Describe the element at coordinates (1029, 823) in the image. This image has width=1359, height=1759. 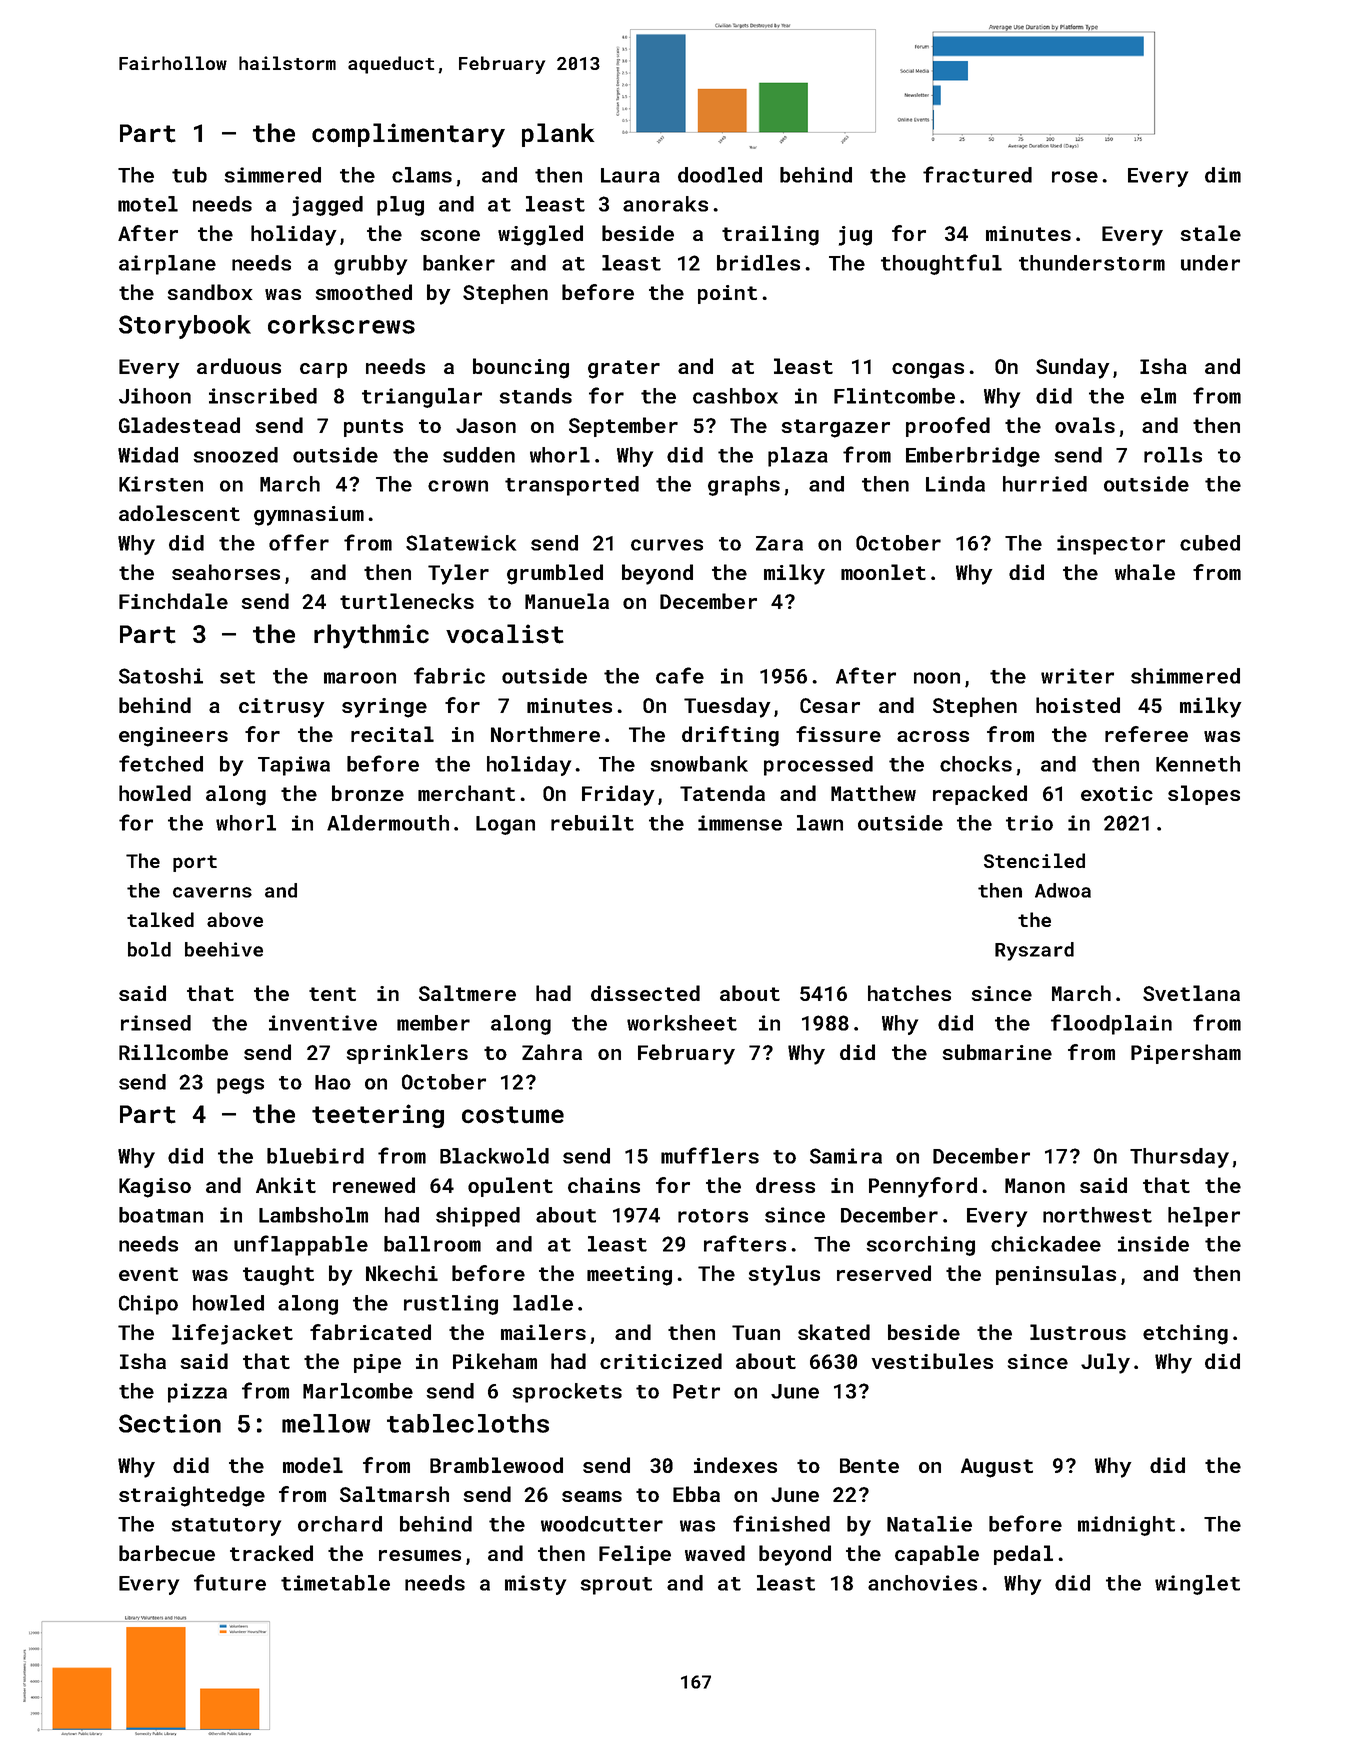
I see `trio` at that location.
